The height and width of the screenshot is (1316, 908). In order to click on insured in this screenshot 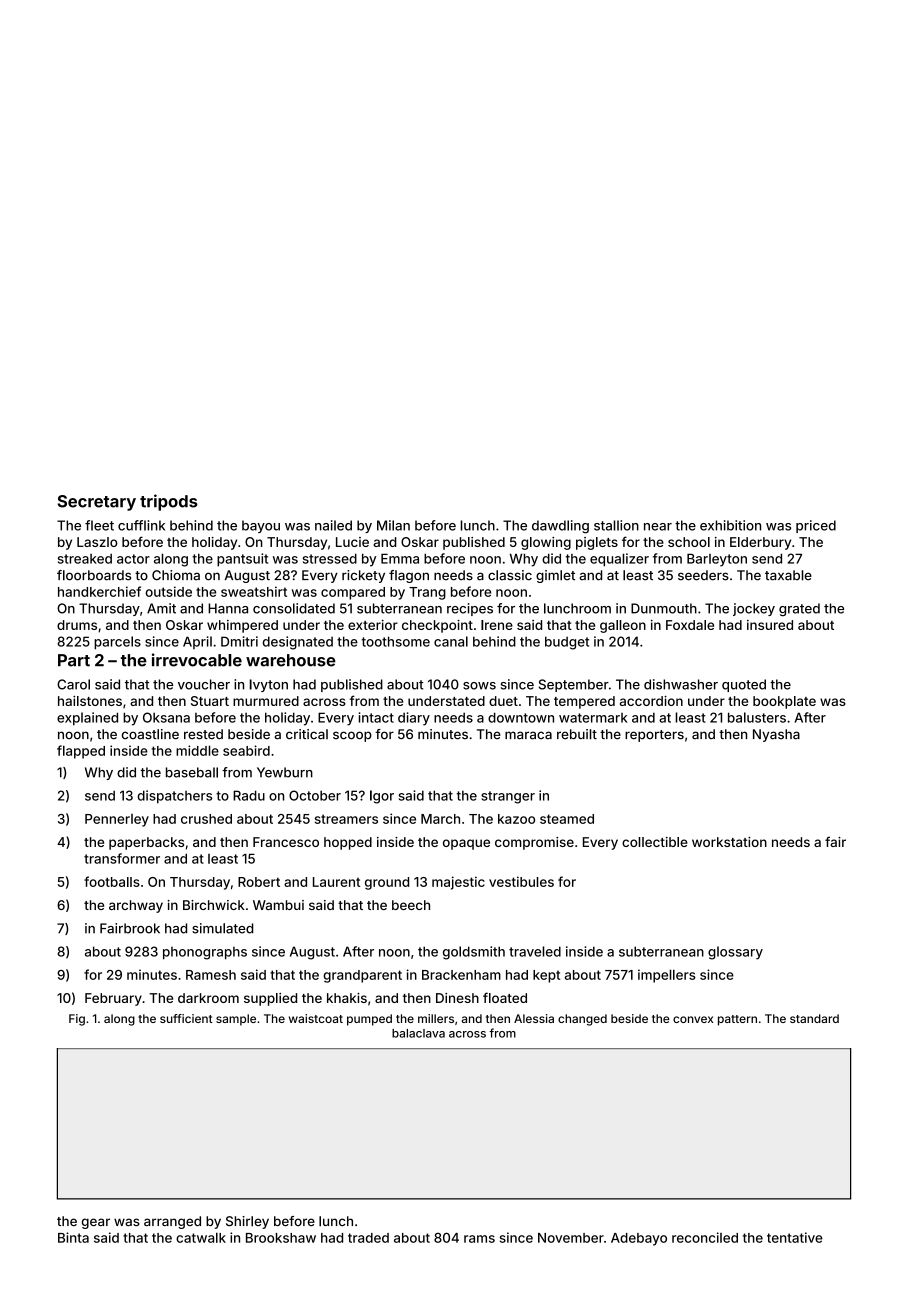, I will do `click(770, 625)`.
